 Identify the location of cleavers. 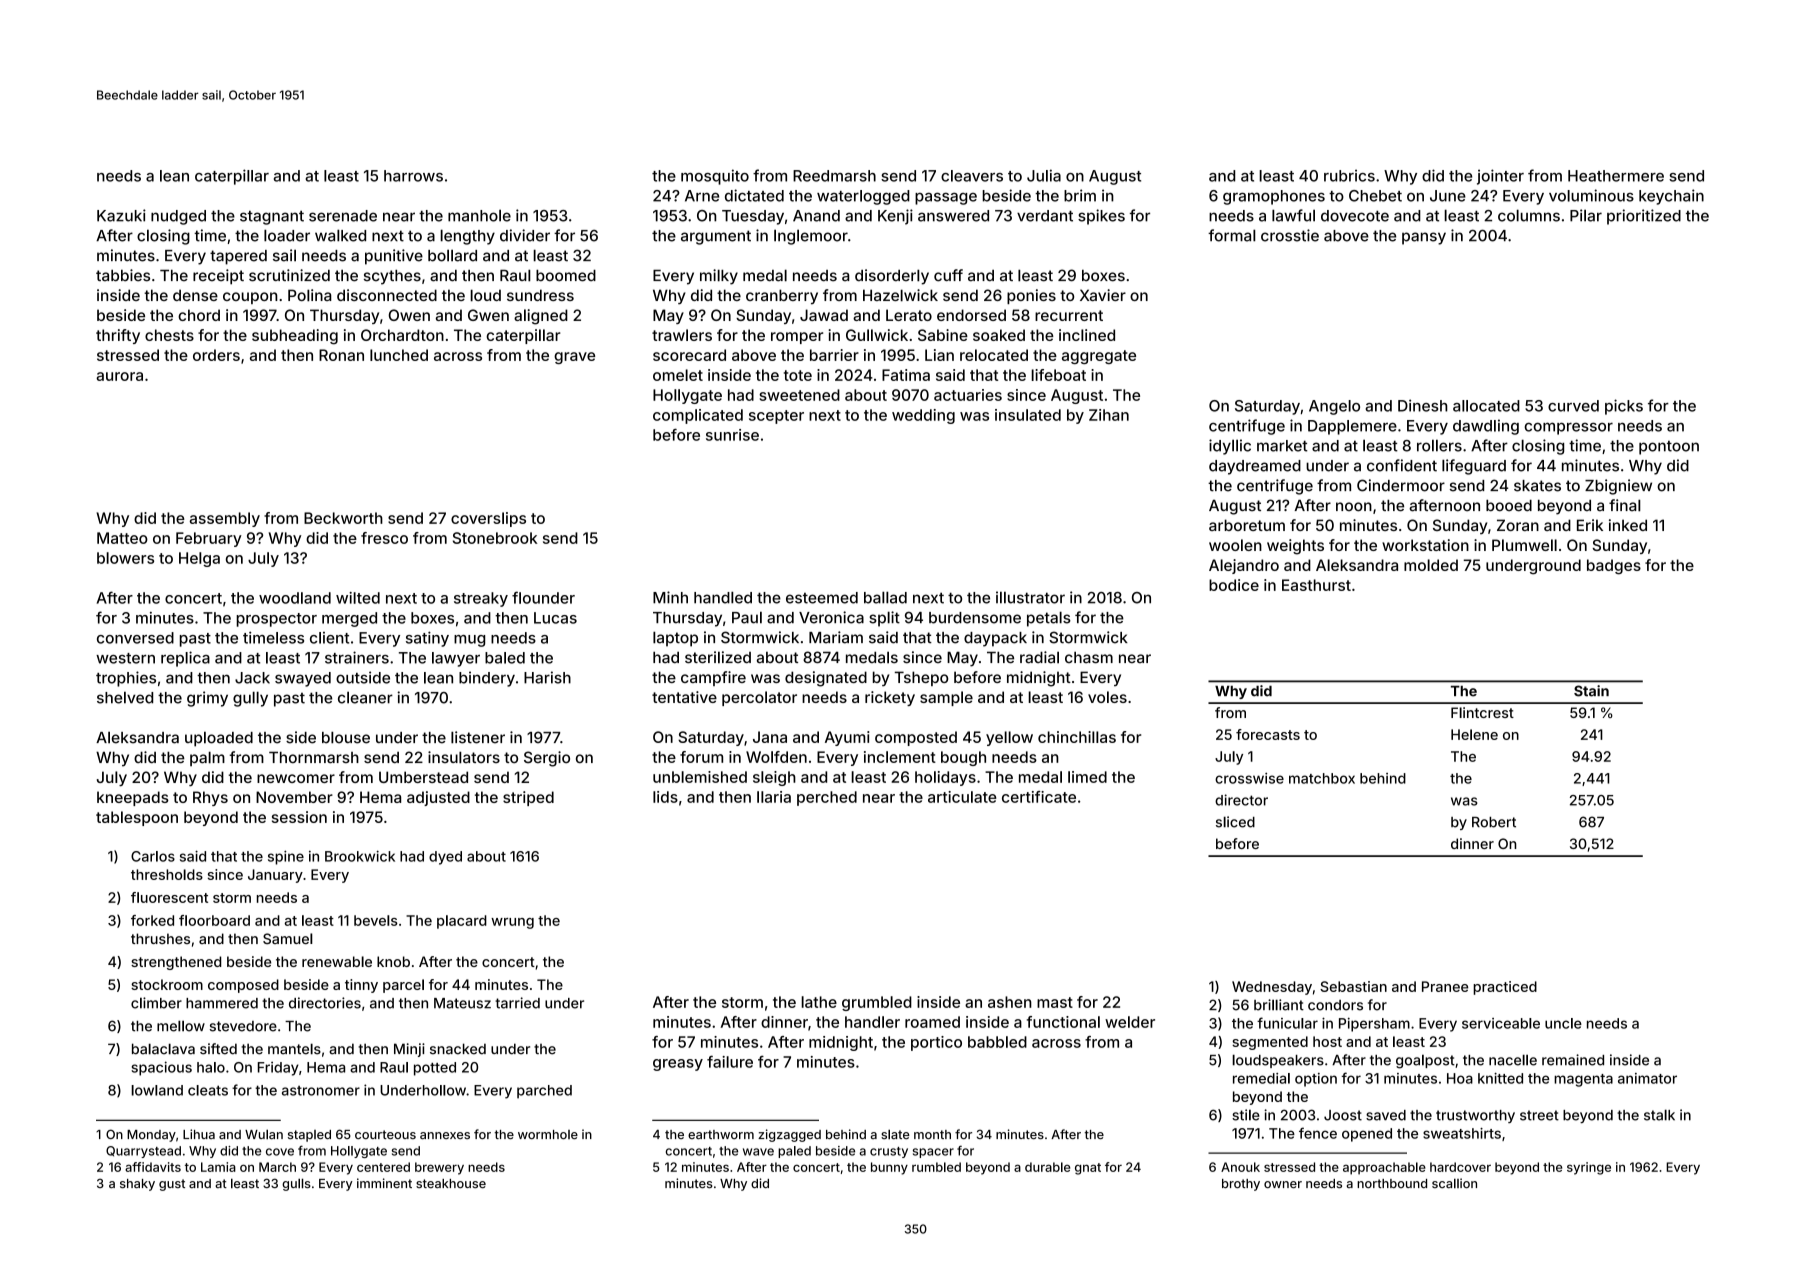
(972, 176).
